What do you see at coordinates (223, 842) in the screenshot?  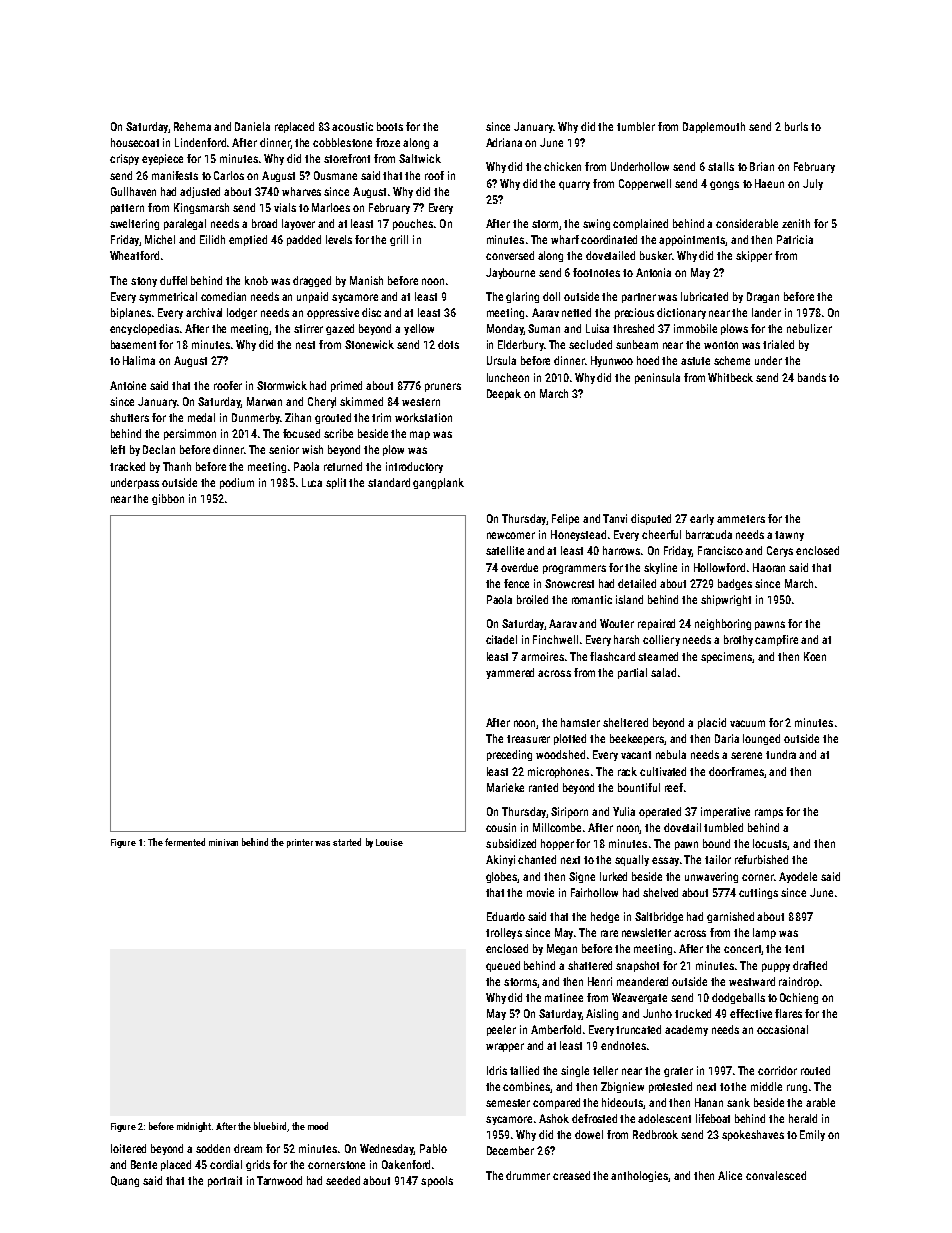 I see `minivan` at bounding box center [223, 842].
